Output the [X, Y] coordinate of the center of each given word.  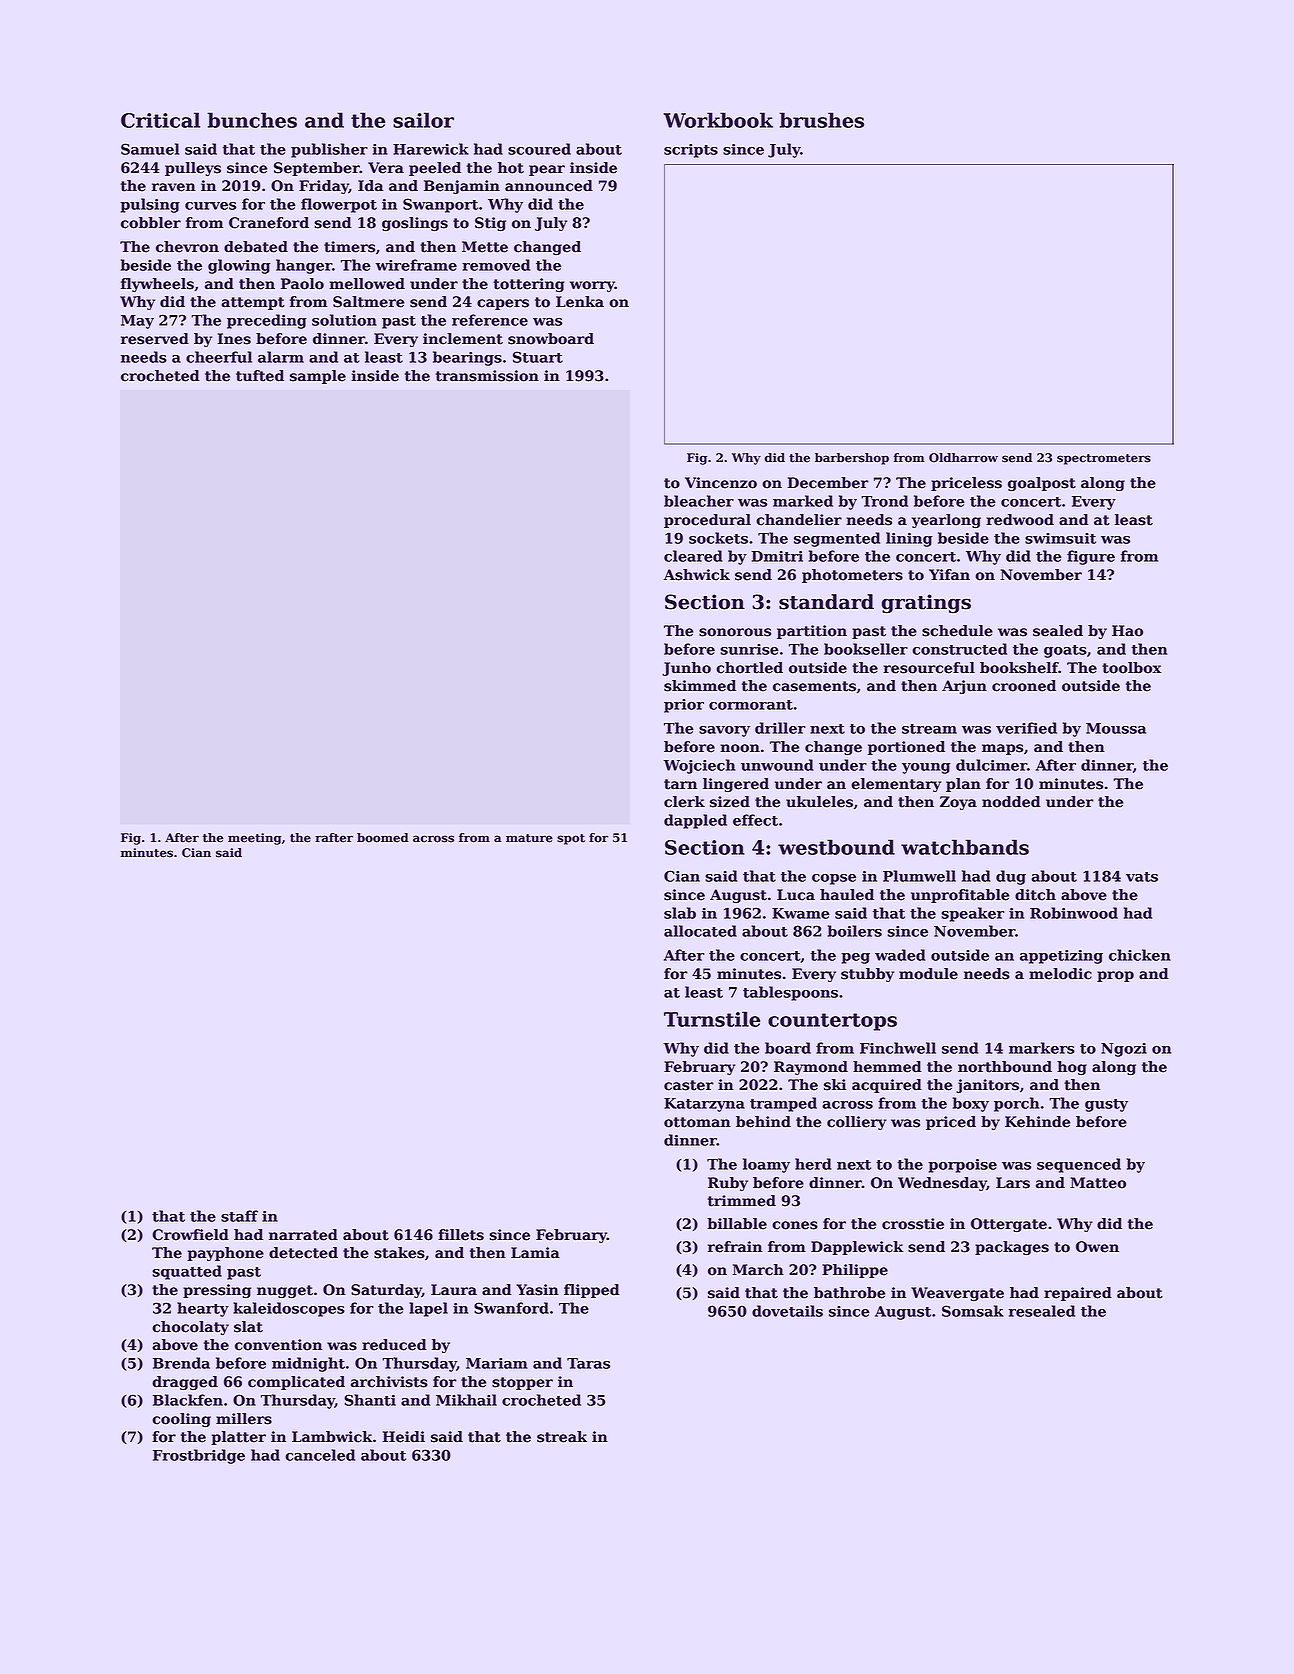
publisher [329, 150]
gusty [1106, 1105]
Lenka [580, 302]
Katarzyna [704, 1105]
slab [680, 913]
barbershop [852, 459]
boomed [383, 838]
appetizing [1061, 957]
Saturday [386, 1291]
